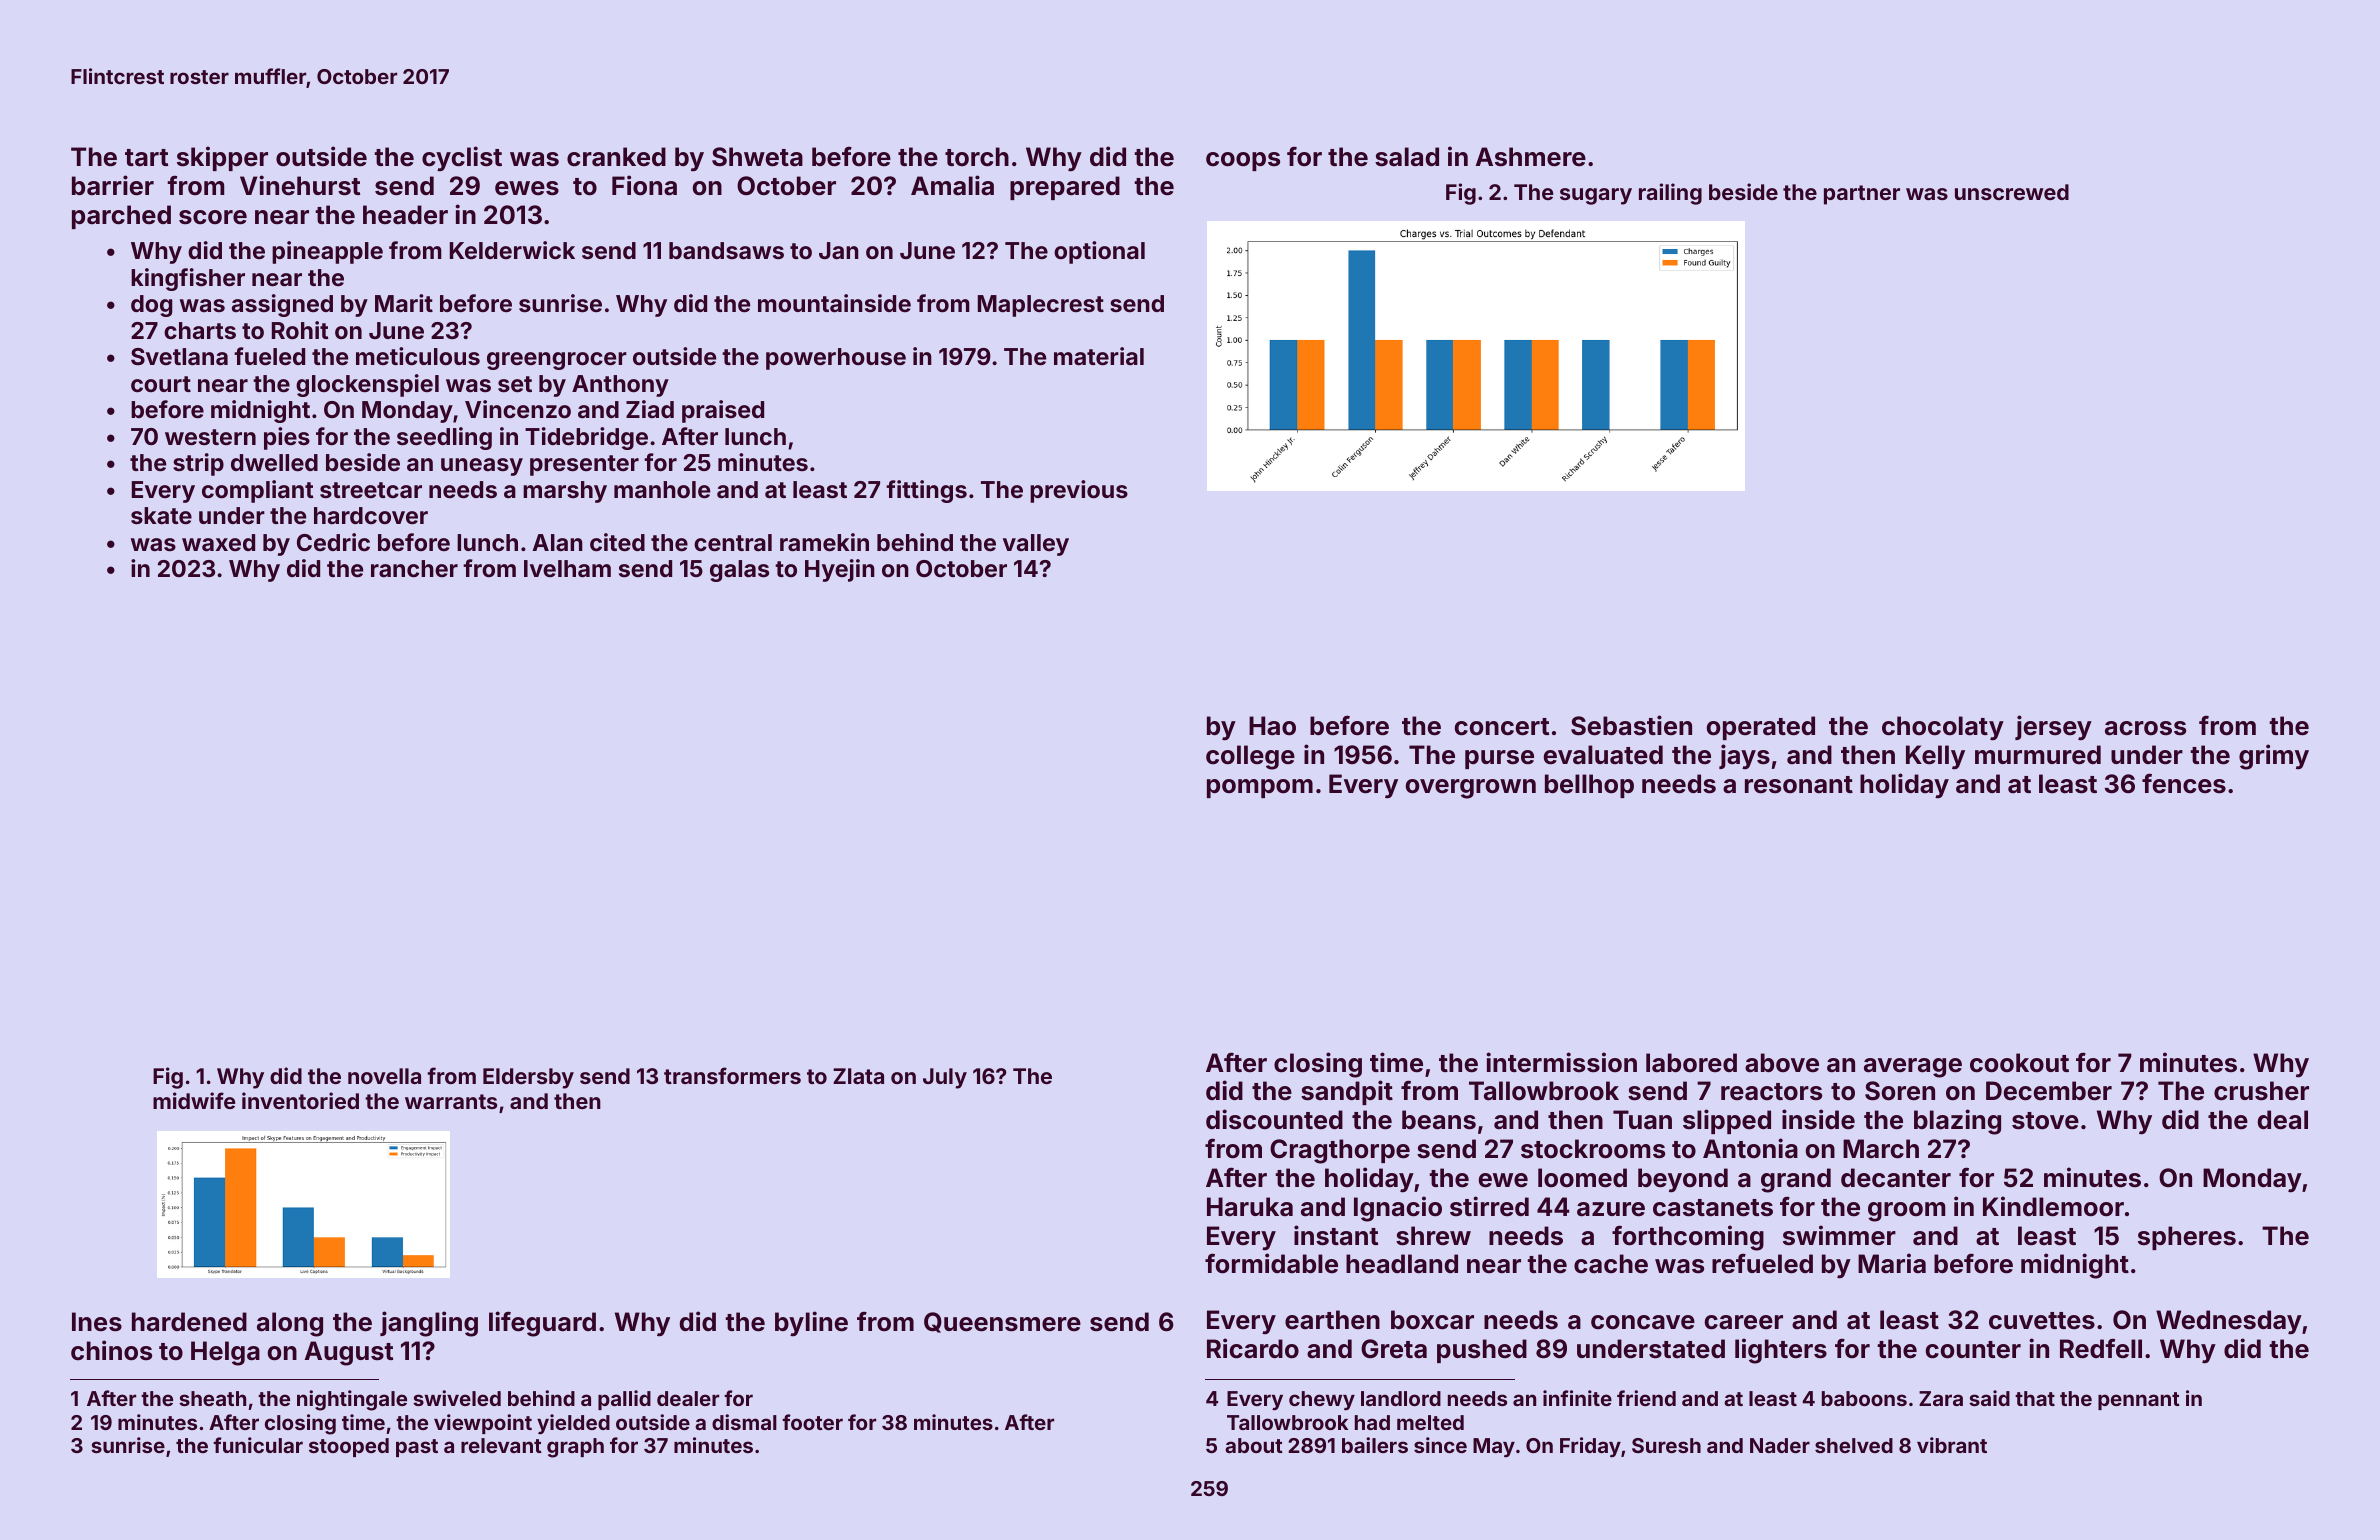 The image size is (2380, 1540). What do you see at coordinates (1272, 726) in the page?
I see `Hao` at bounding box center [1272, 726].
